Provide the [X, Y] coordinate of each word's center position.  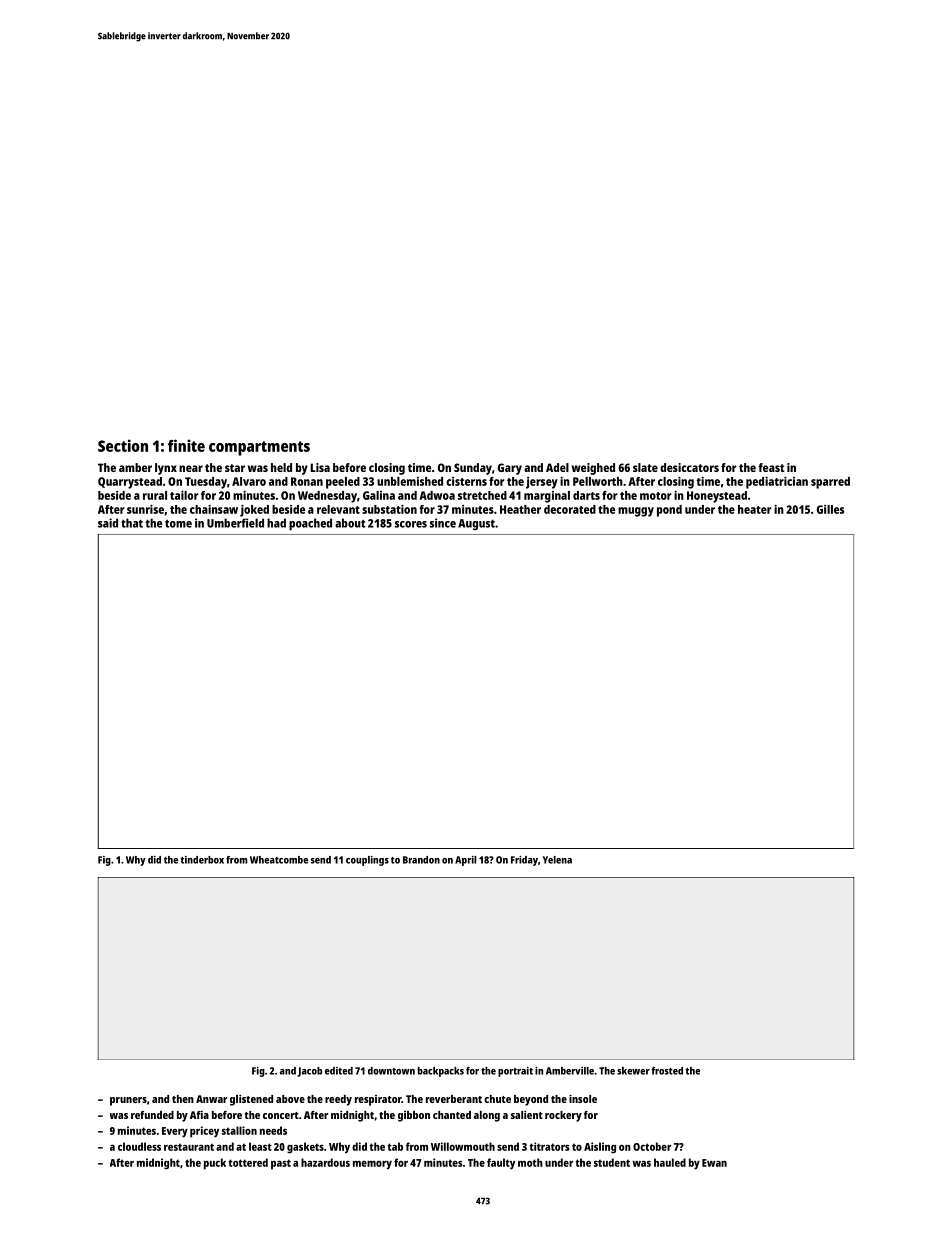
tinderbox [202, 860]
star [235, 468]
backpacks [441, 1072]
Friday [524, 861]
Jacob [309, 1072]
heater [754, 509]
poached [310, 524]
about [350, 523]
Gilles [830, 509]
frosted [667, 1071]
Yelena [557, 860]
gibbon [414, 1116]
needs [273, 1130]
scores [411, 524]
